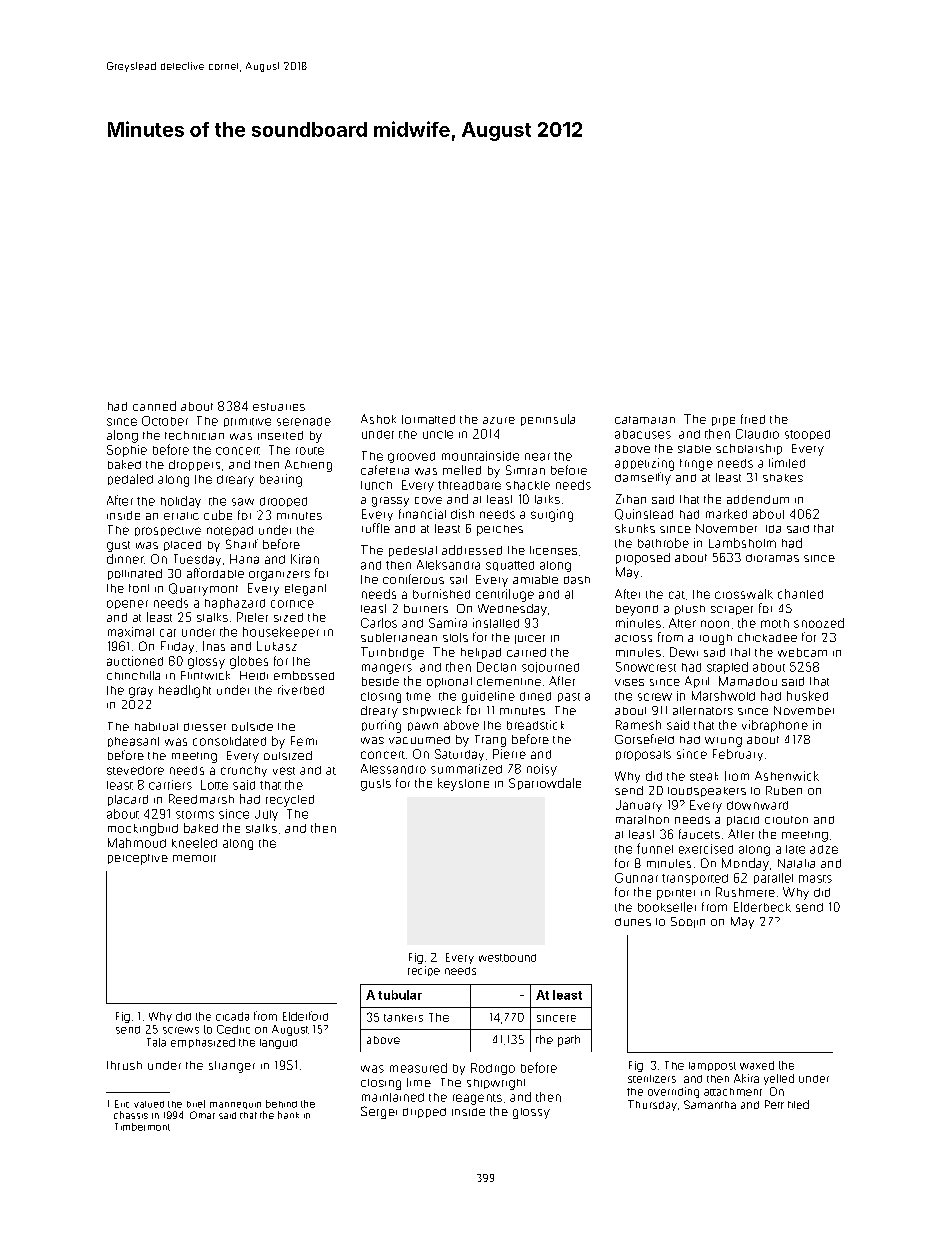 Image resolution: width=952 pixels, height=1233 pixels. I want to click on dioramas, so click(772, 558).
